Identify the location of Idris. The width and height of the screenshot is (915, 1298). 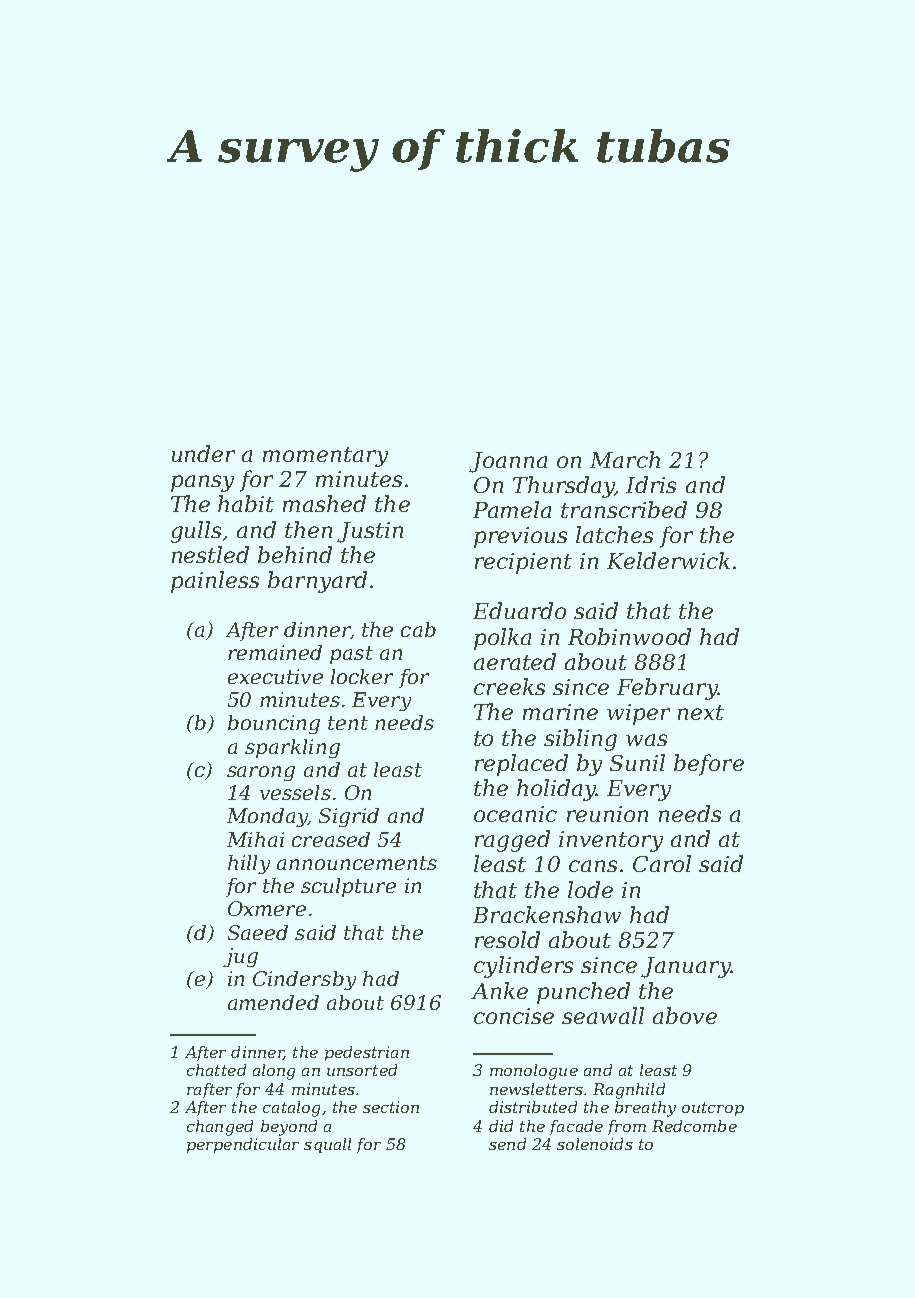
(651, 484).
